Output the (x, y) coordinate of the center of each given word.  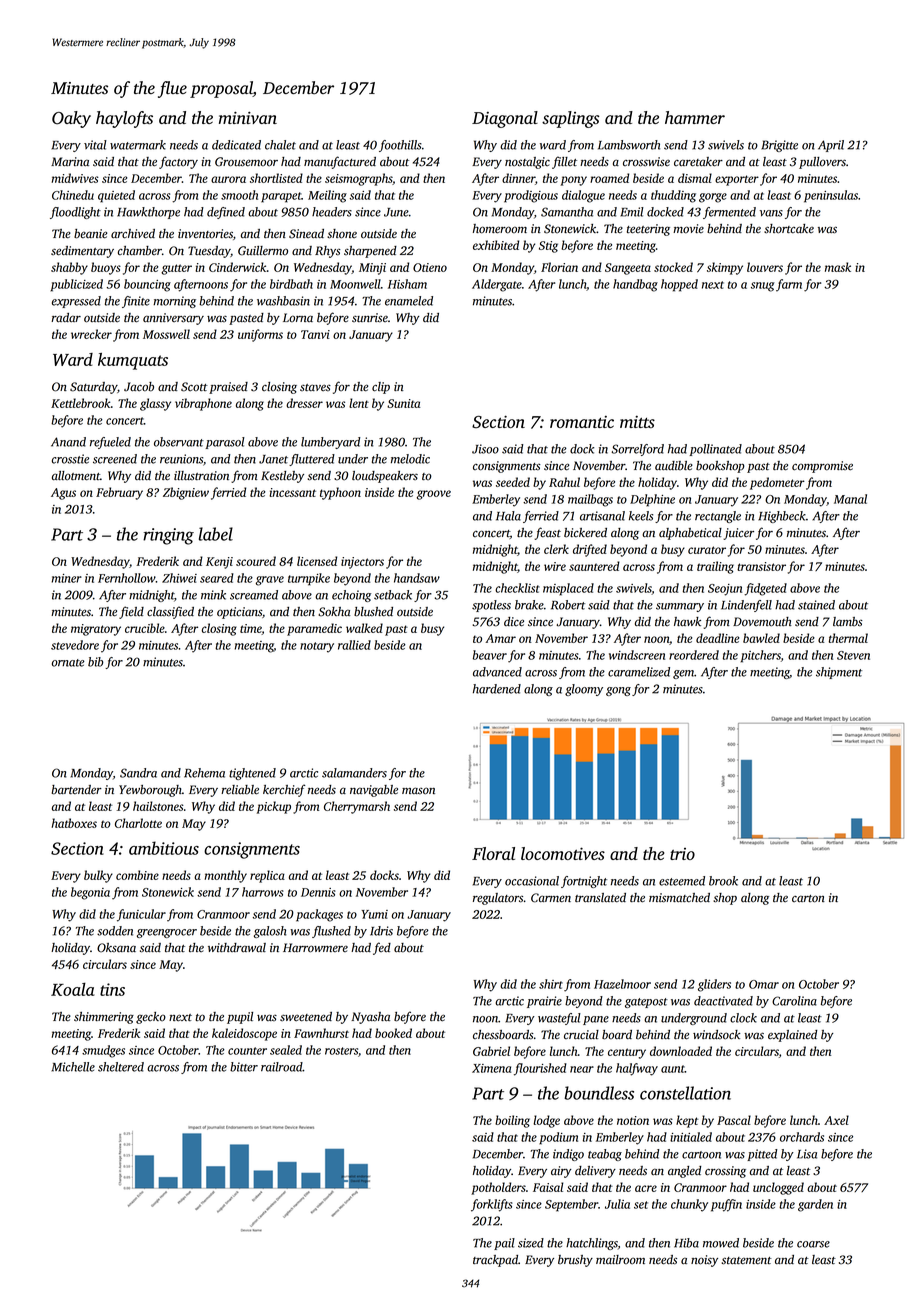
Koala (73, 989)
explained (792, 1036)
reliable (240, 790)
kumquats (133, 361)
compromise (822, 467)
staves (315, 388)
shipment (839, 673)
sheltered (121, 1067)
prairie (544, 1002)
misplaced (568, 589)
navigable (374, 791)
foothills (400, 146)
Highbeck (782, 517)
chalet (280, 145)
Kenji (219, 563)
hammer (695, 117)
